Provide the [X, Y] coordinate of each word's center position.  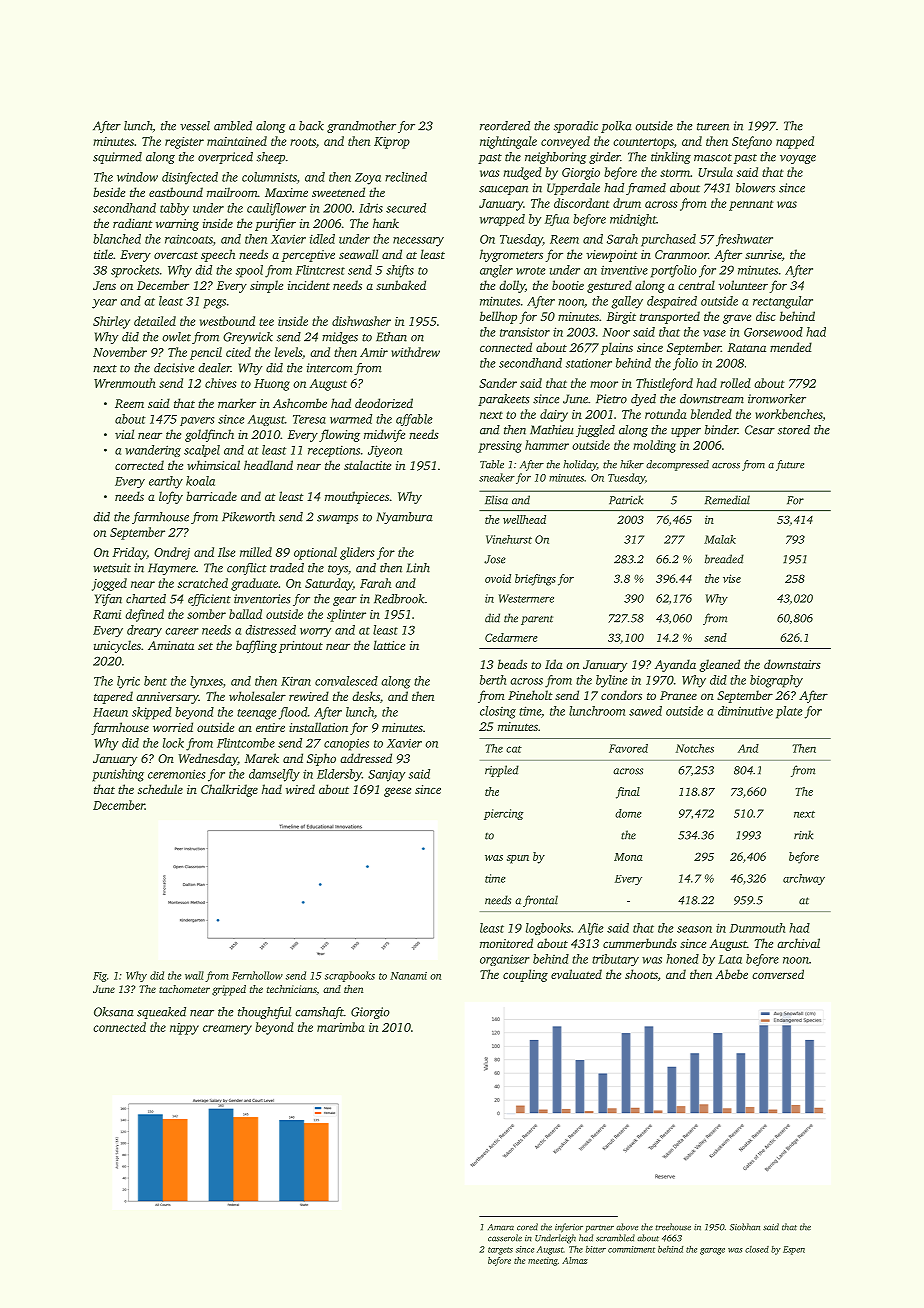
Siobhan [745, 1227]
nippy [184, 1029]
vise [732, 578]
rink [803, 835]
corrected [139, 465]
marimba [341, 1027]
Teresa [309, 419]
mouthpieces [357, 497]
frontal [540, 901]
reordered [505, 126]
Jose [495, 559]
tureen [713, 127]
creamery [227, 1030]
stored [794, 430]
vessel [195, 126]
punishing [118, 775]
